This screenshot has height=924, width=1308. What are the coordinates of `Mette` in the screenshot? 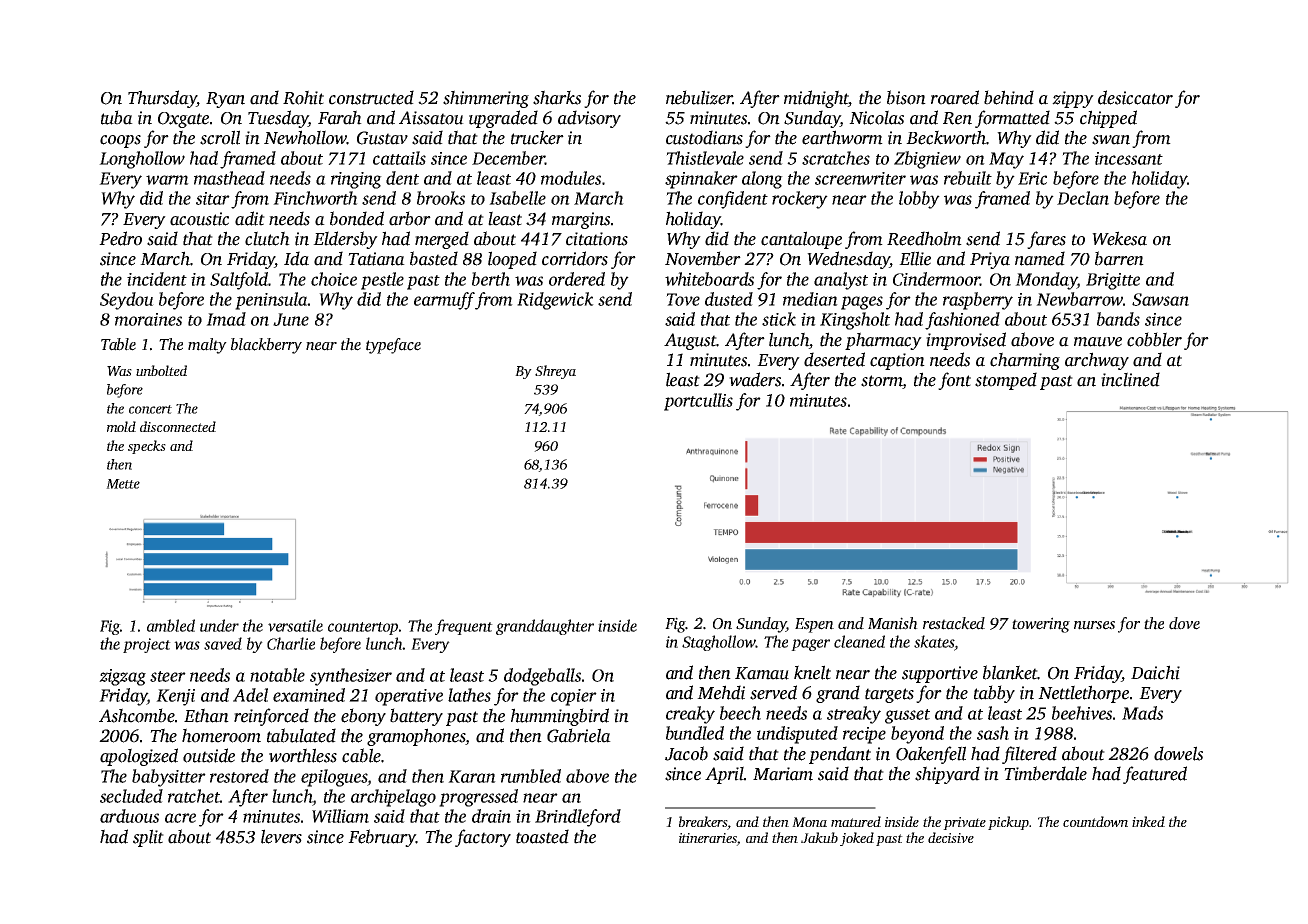 It's located at (123, 484).
